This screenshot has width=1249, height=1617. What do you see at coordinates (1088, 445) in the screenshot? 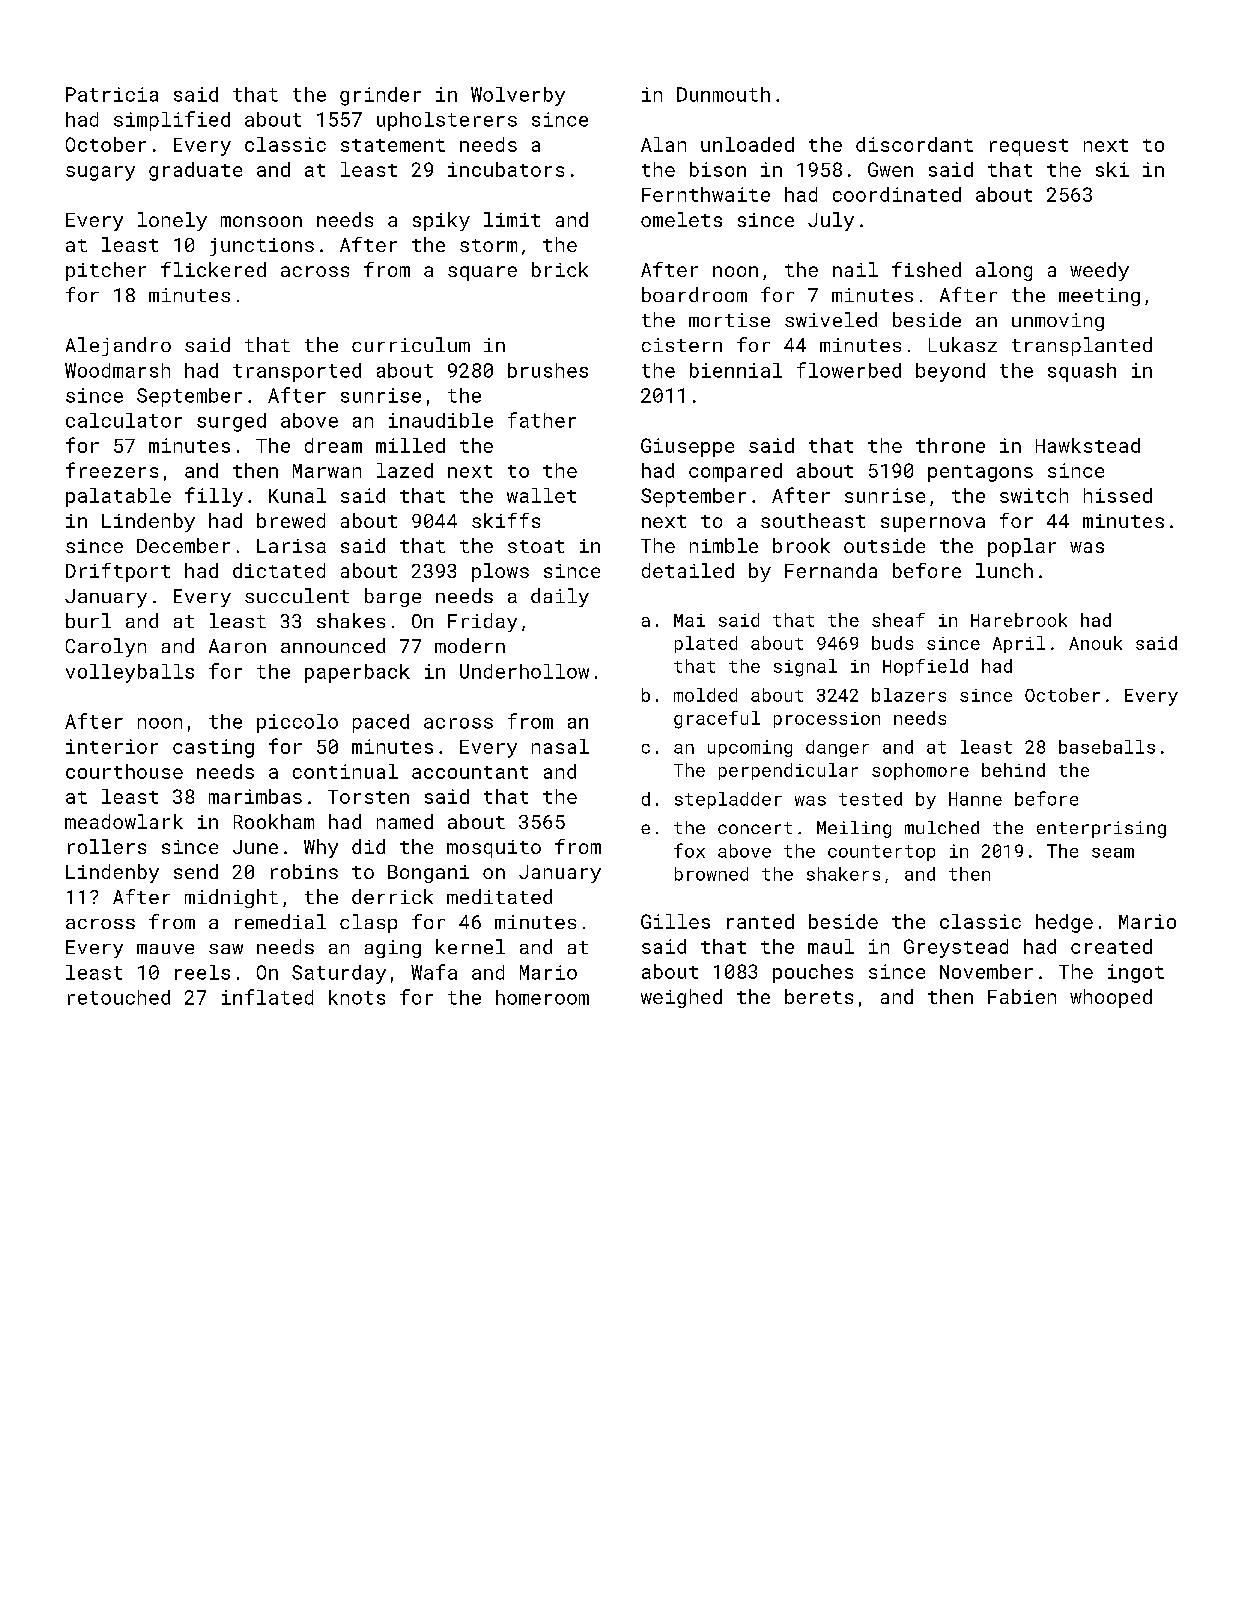
I see `Hawkstead` at bounding box center [1088, 445].
